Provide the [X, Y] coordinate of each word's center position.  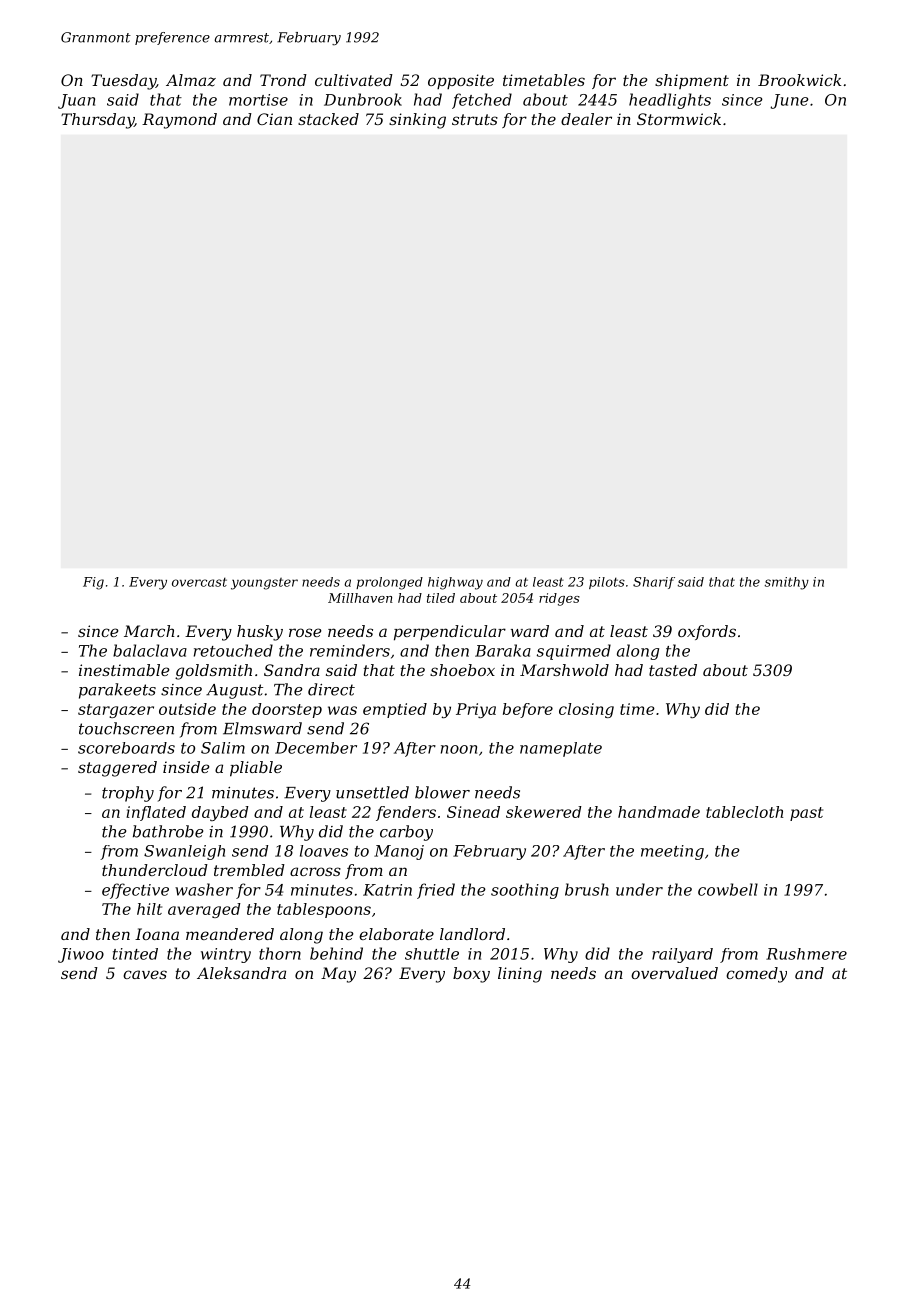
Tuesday [123, 82]
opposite [461, 81]
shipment [692, 81]
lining [520, 975]
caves [145, 974]
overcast [199, 582]
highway [455, 583]
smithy [787, 583]
